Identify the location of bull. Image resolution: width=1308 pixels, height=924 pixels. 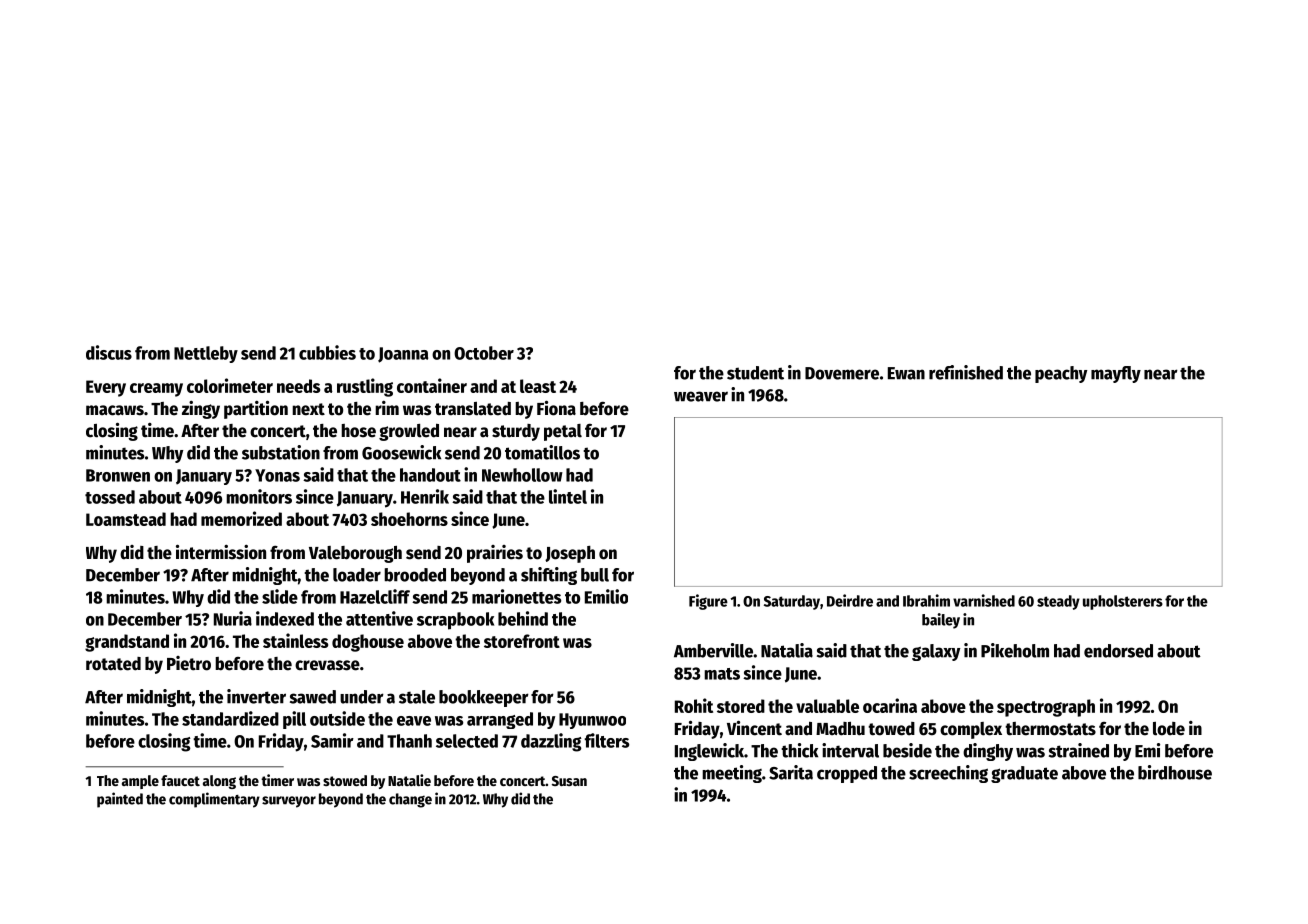
(595, 575).
